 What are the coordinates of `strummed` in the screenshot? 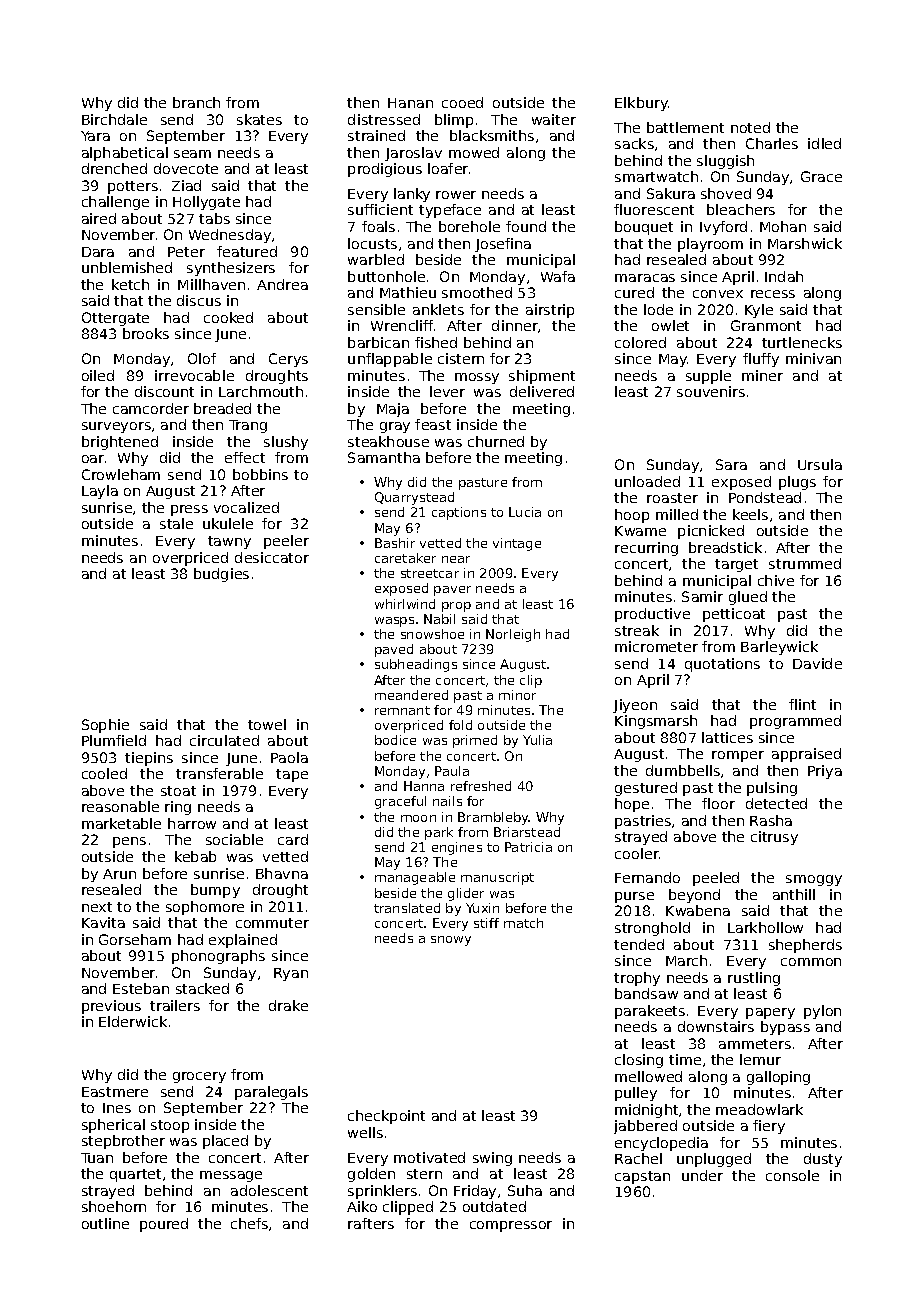 It's located at (805, 563).
